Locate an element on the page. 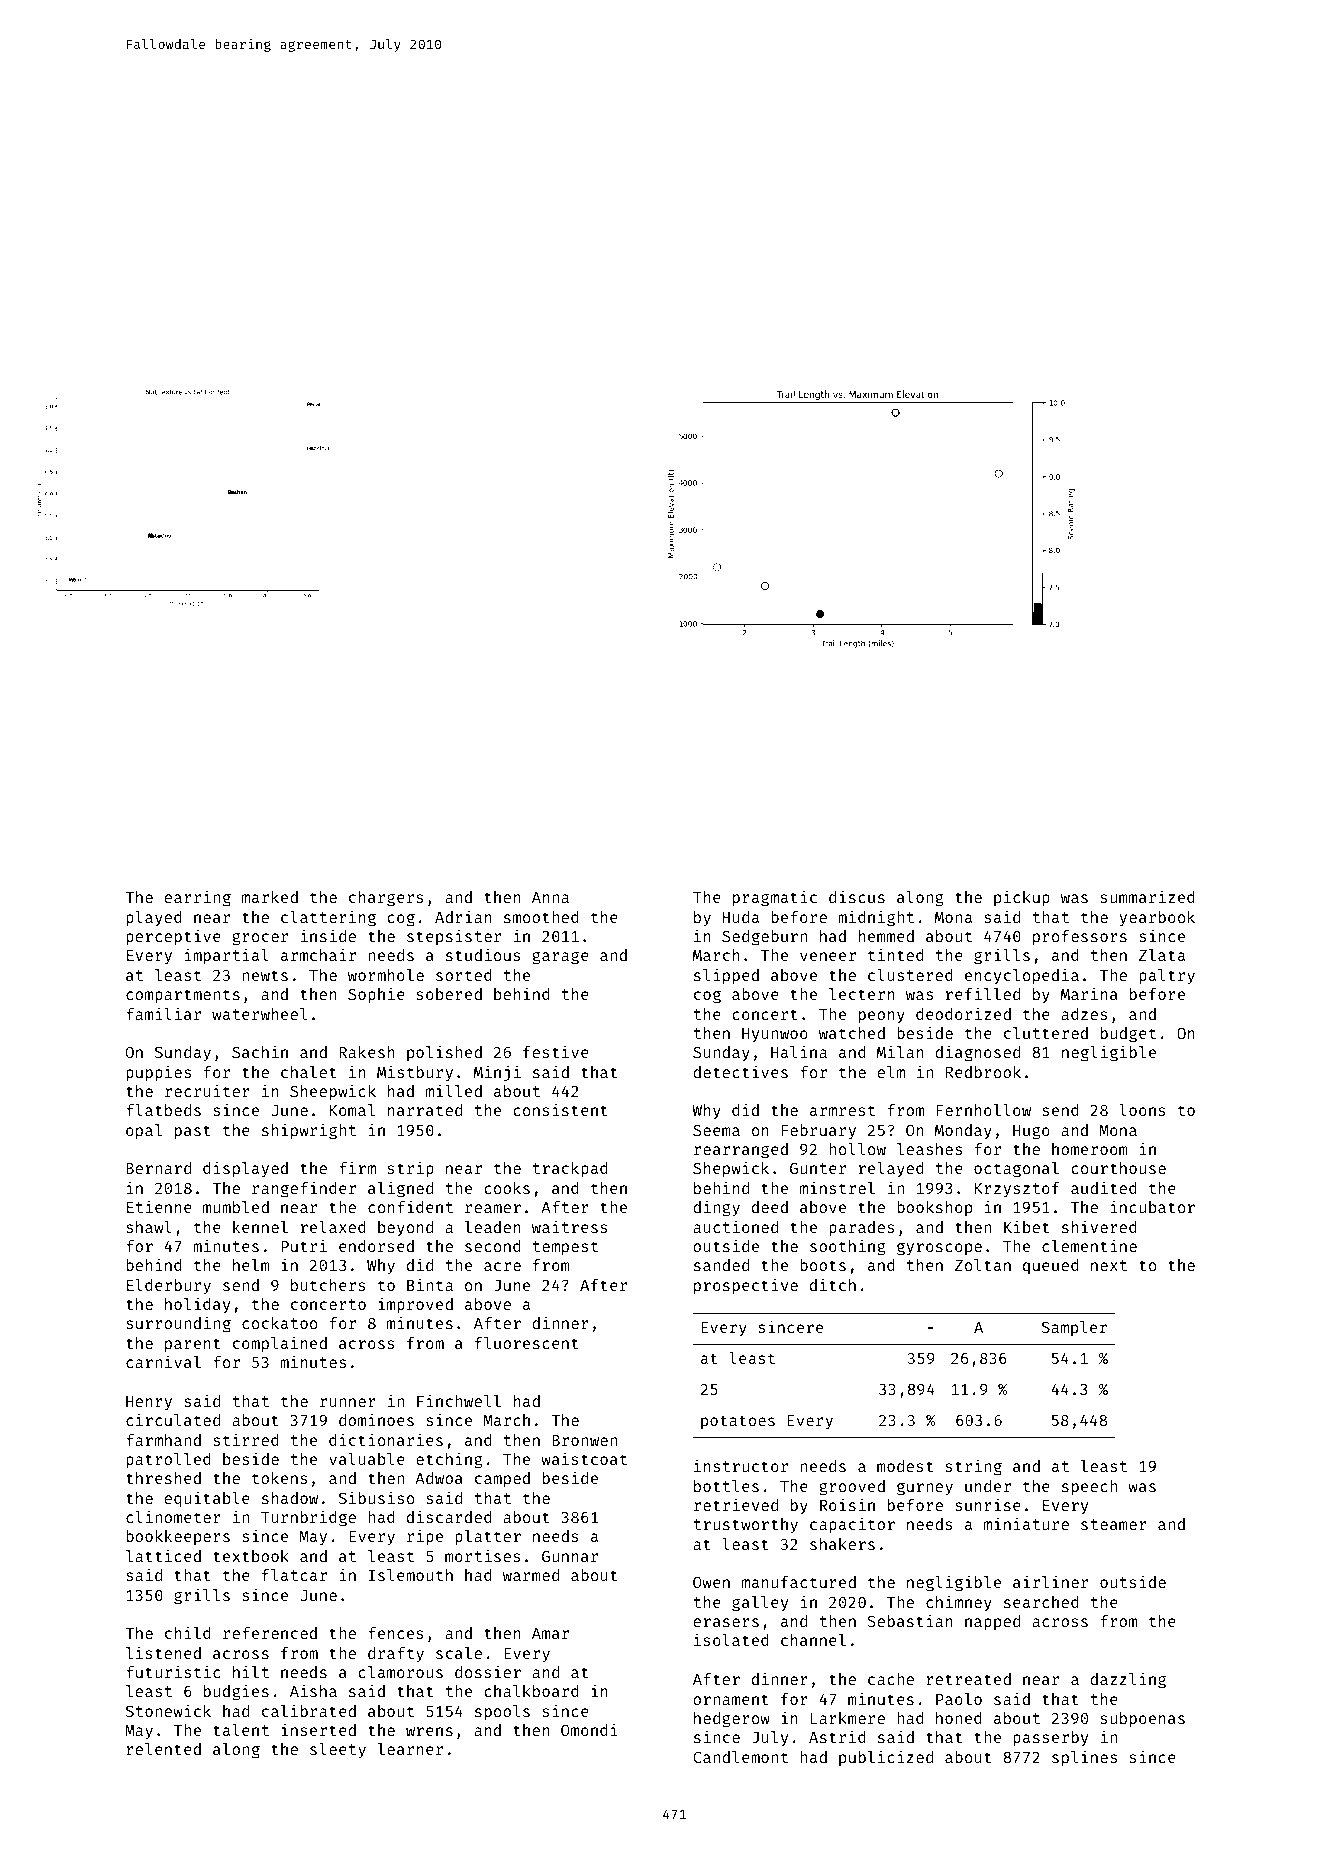 This document has width=1325, height=1874. professors is located at coordinates (1080, 938).
